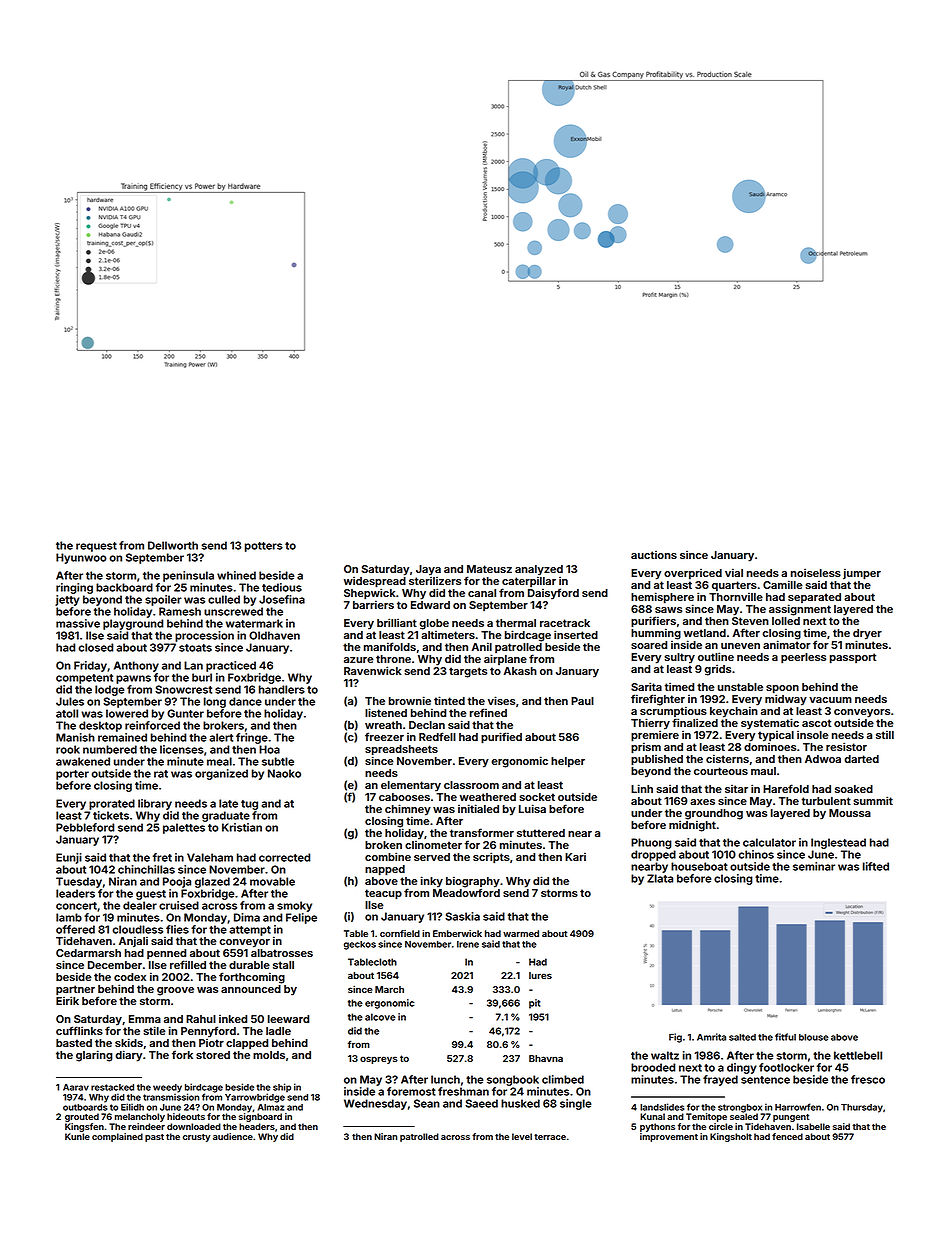 The image size is (952, 1233). What do you see at coordinates (384, 736) in the image?
I see `freezer` at bounding box center [384, 736].
